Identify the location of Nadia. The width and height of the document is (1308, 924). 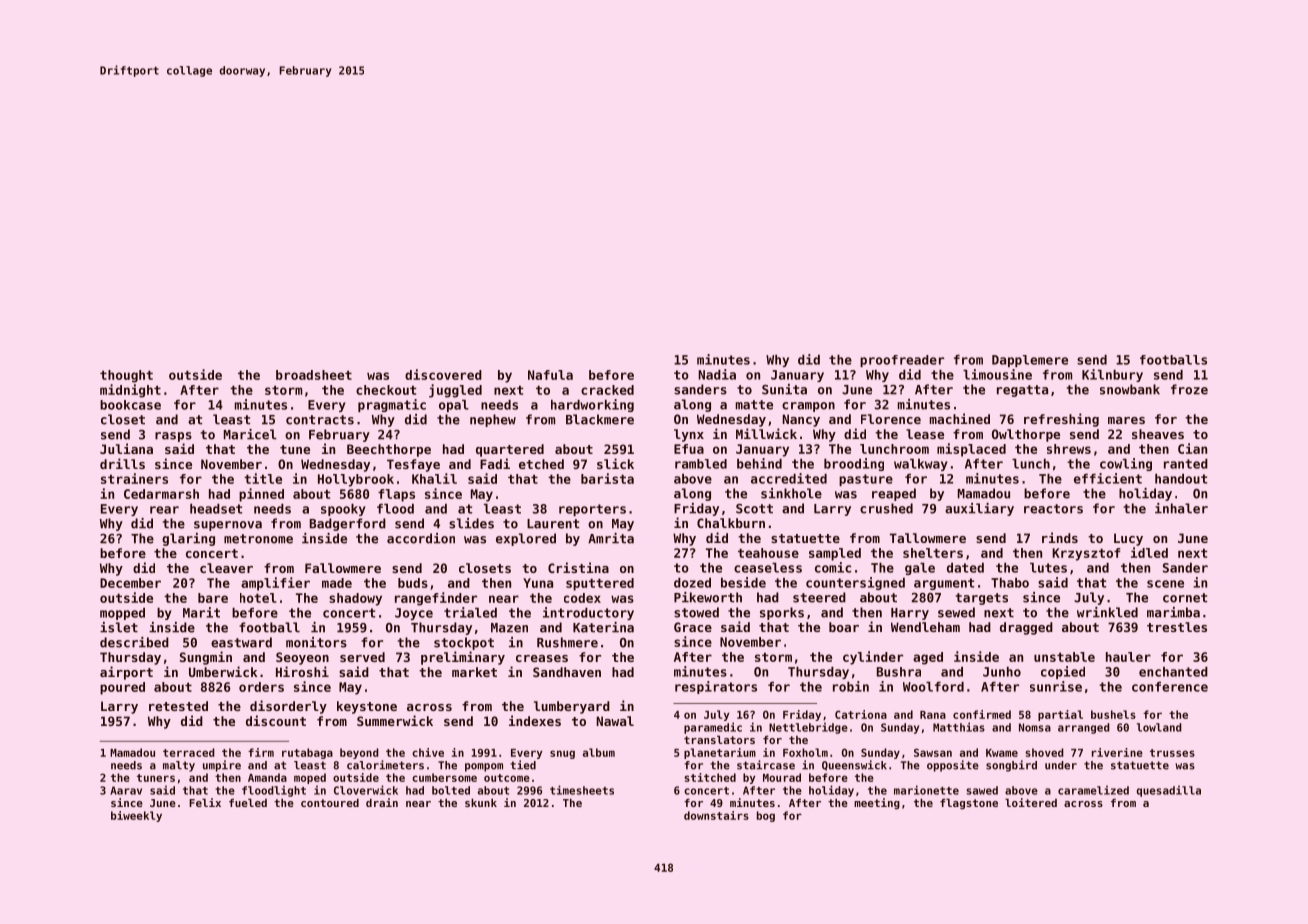
(717, 374).
